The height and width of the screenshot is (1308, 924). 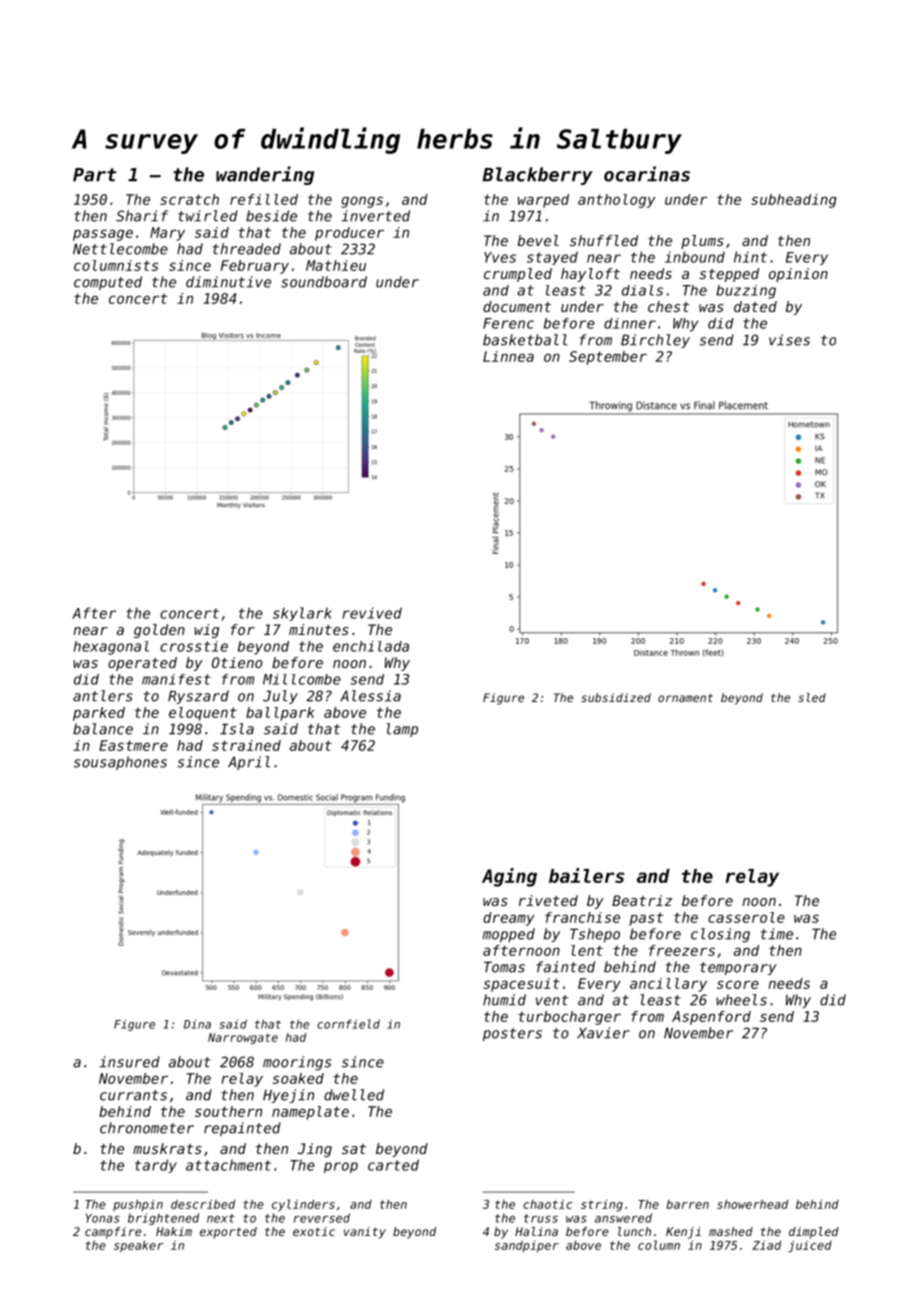 I want to click on basketball, so click(x=525, y=340).
